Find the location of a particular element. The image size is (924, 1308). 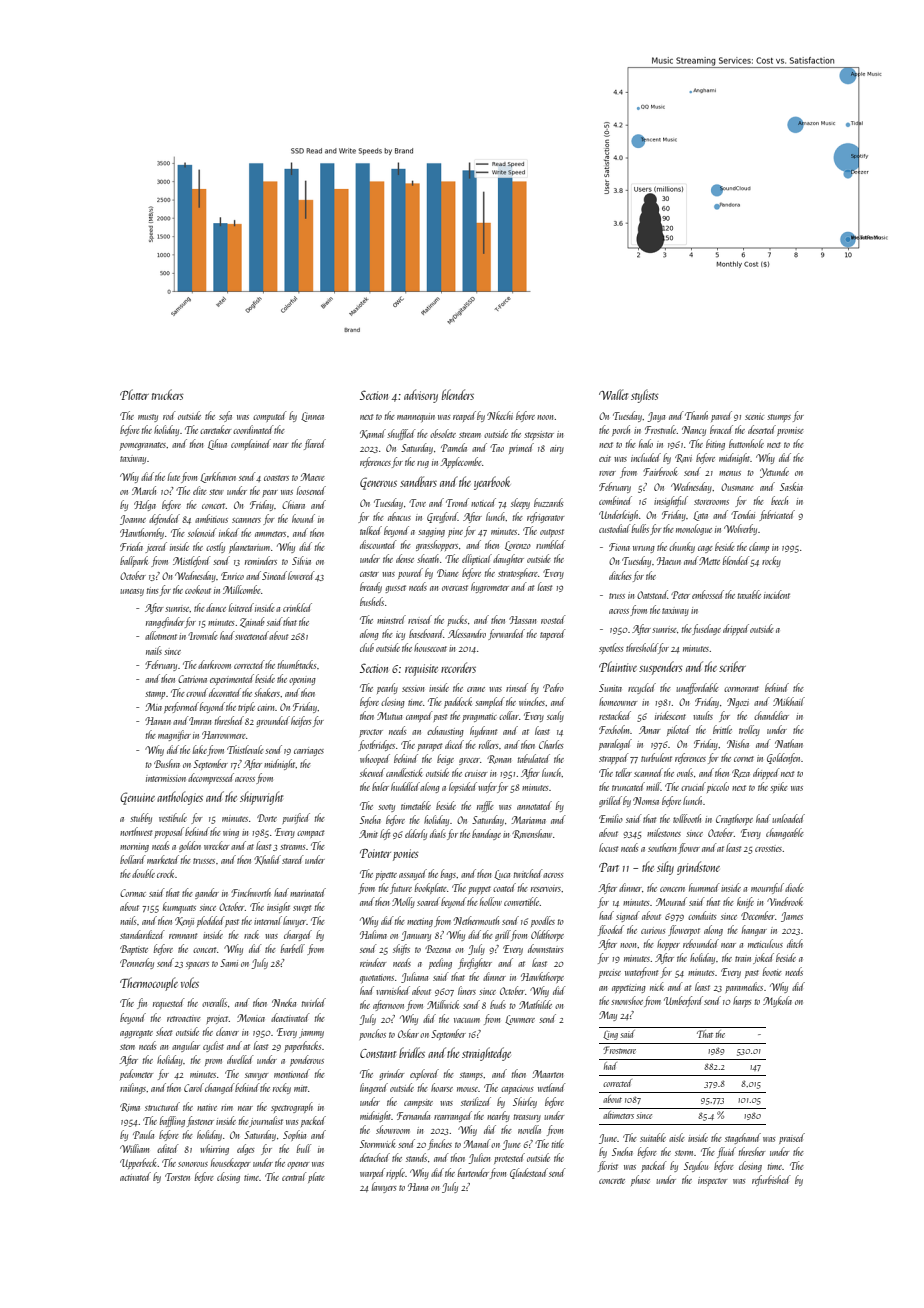

spike is located at coordinates (779, 787).
